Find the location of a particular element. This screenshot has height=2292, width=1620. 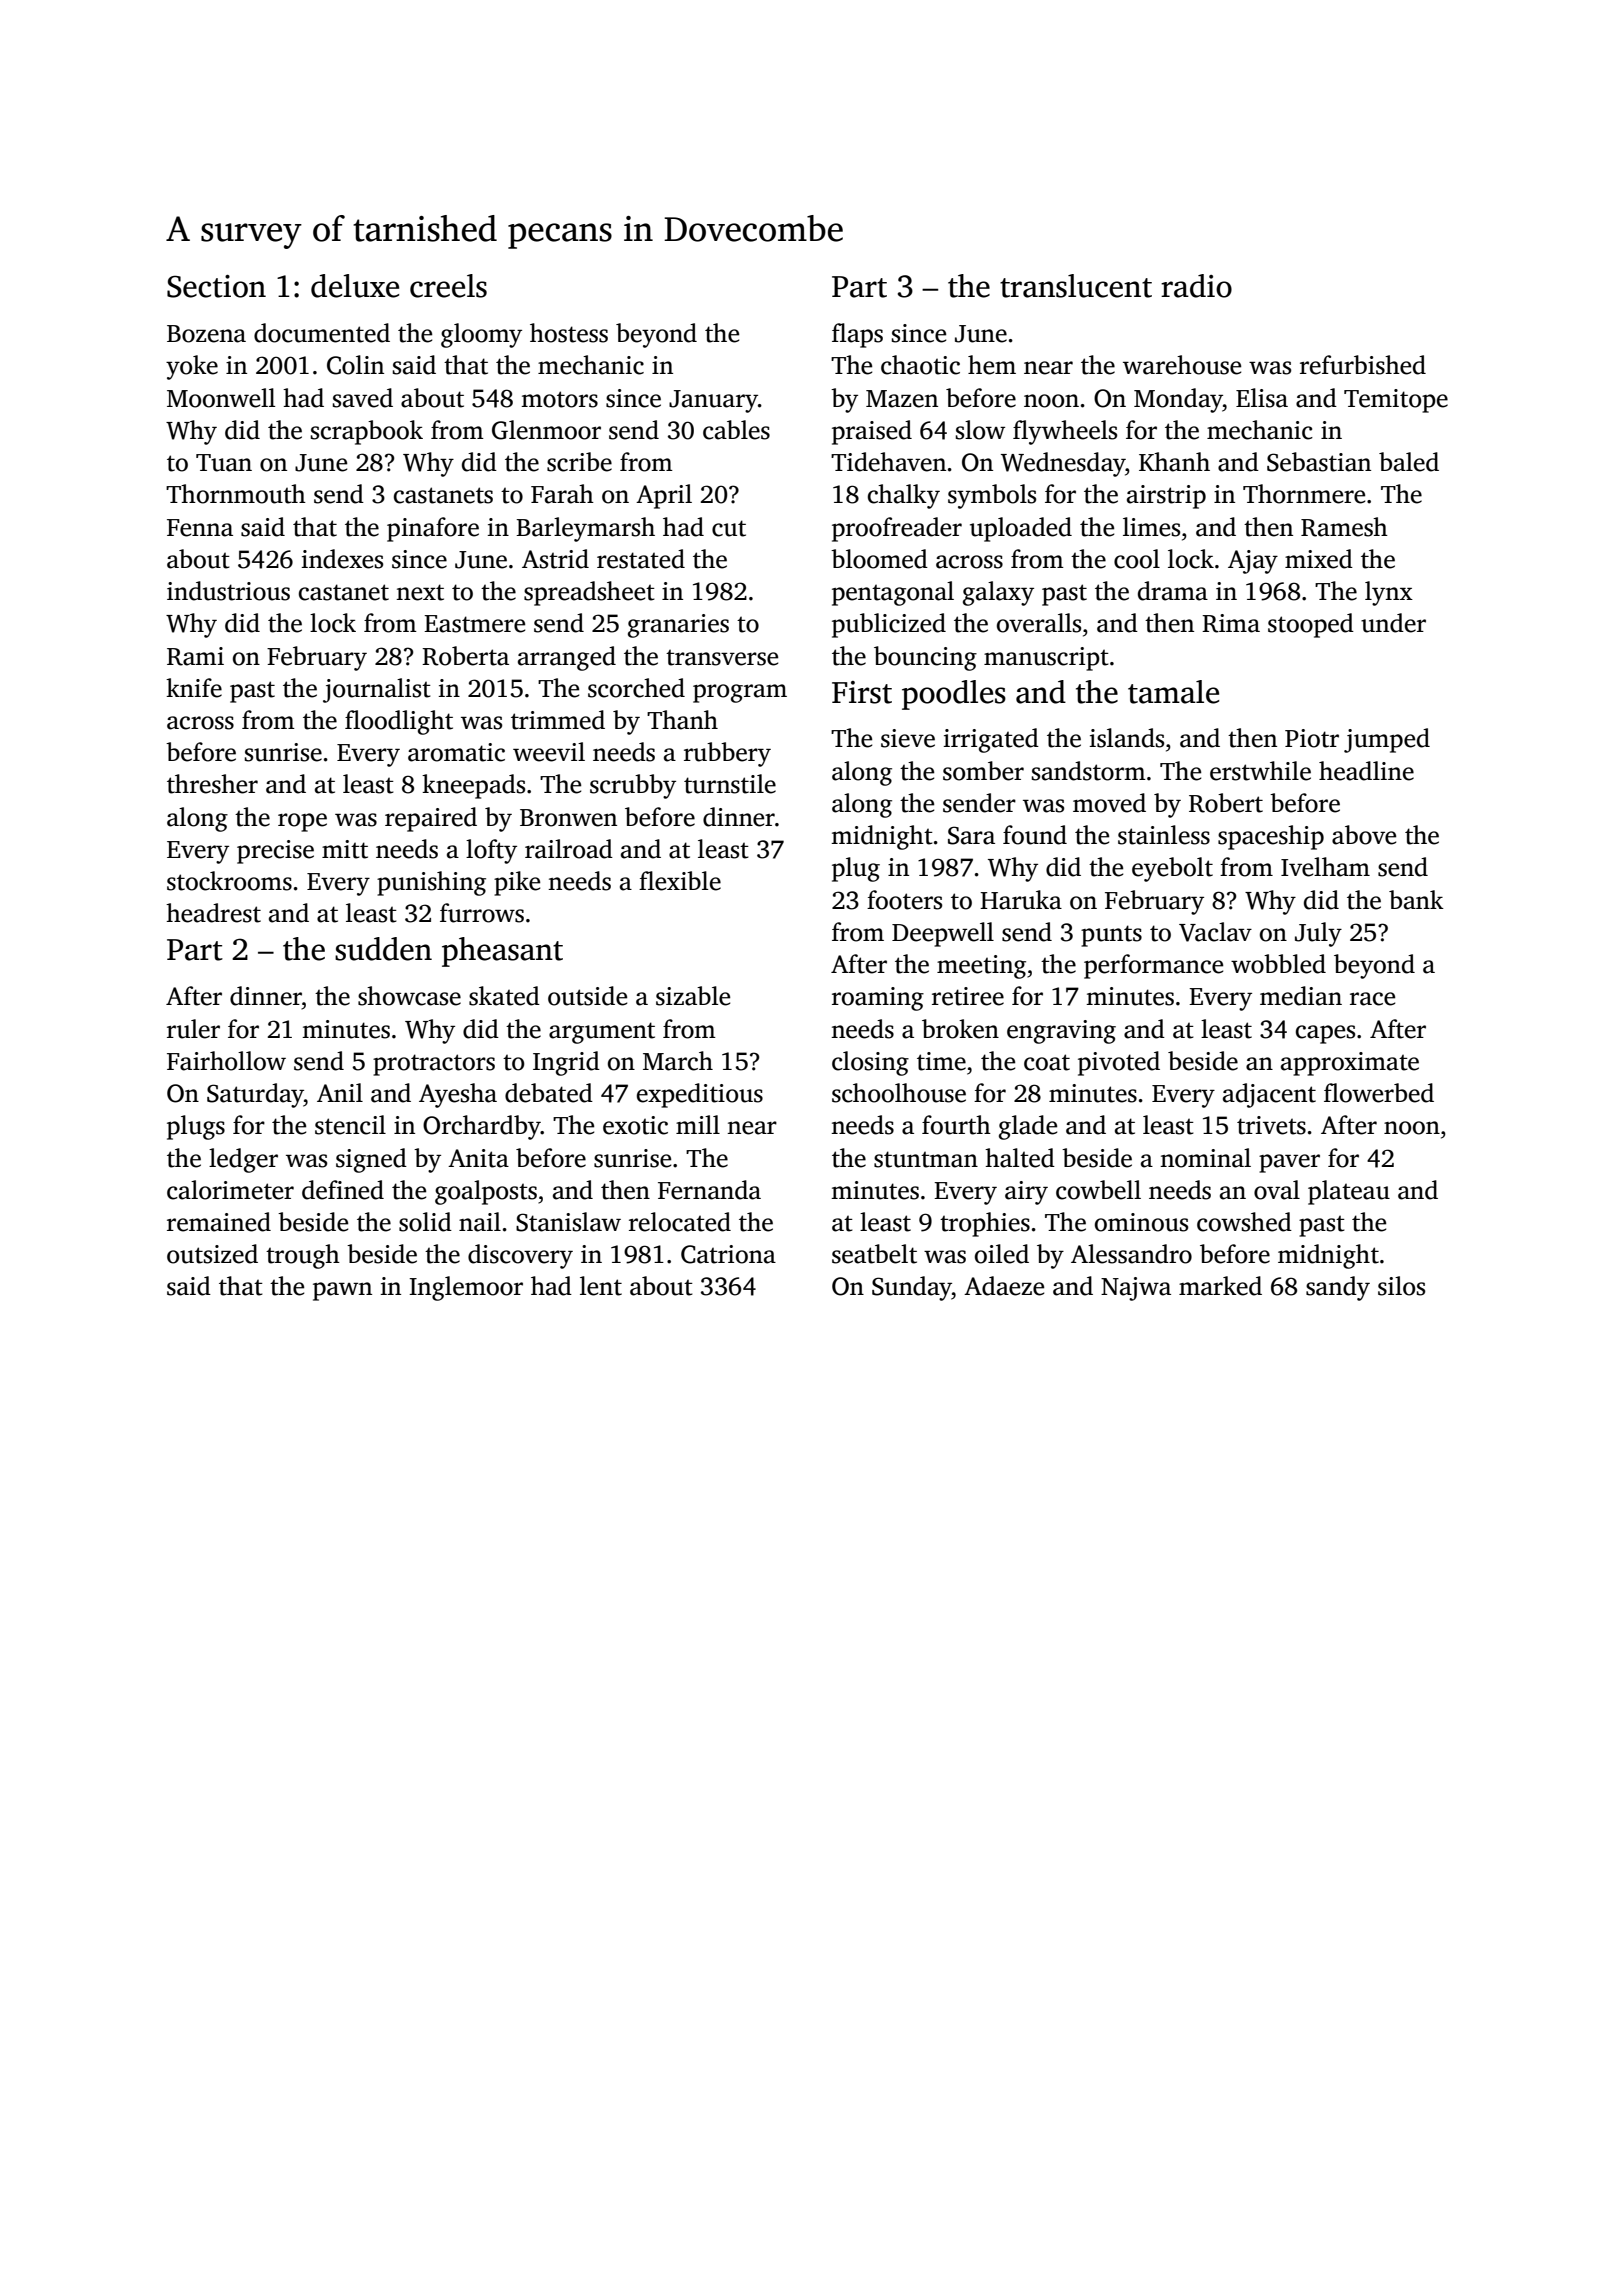

spaceship is located at coordinates (1271, 837).
